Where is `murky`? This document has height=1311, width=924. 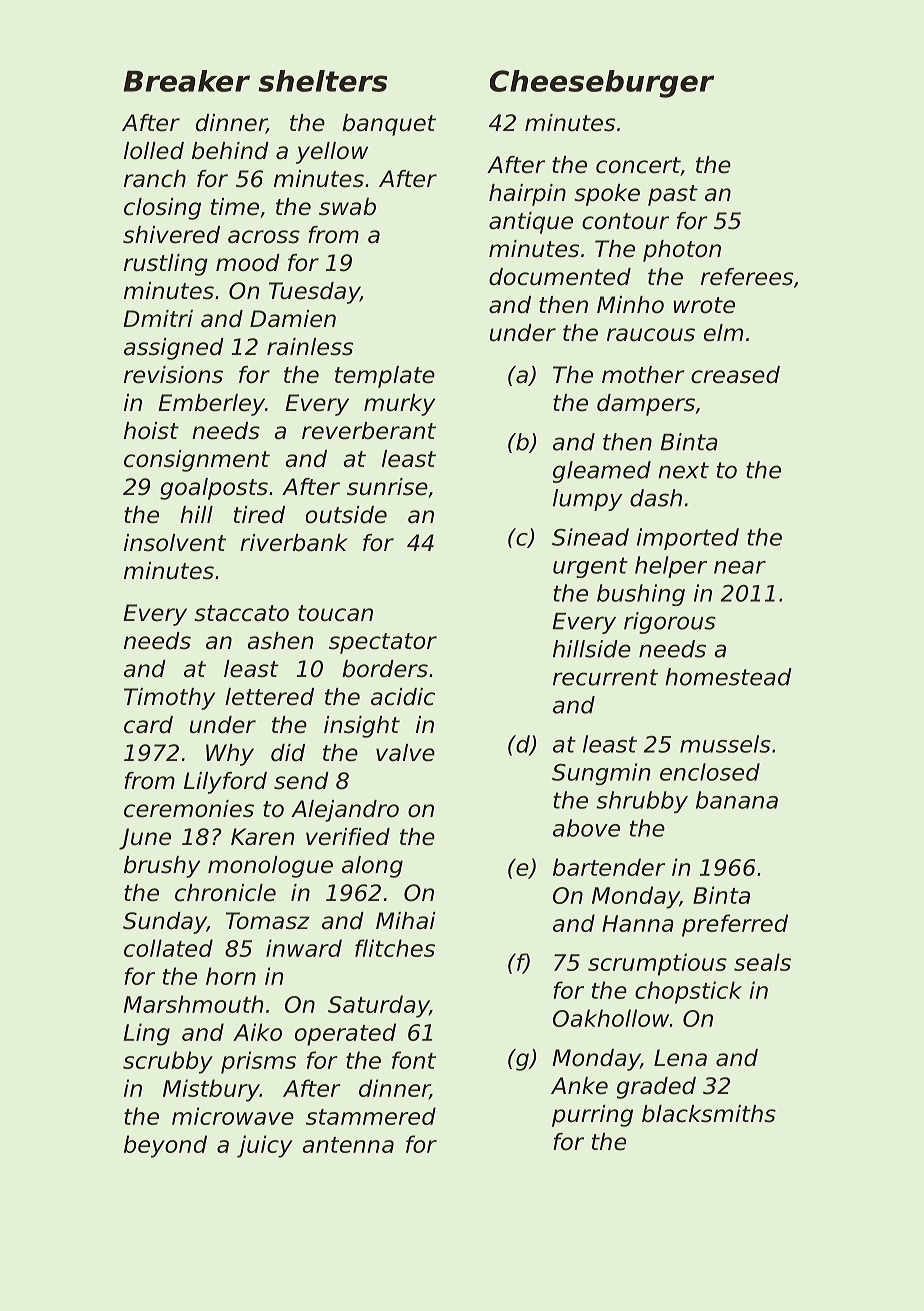
murky is located at coordinates (399, 405).
